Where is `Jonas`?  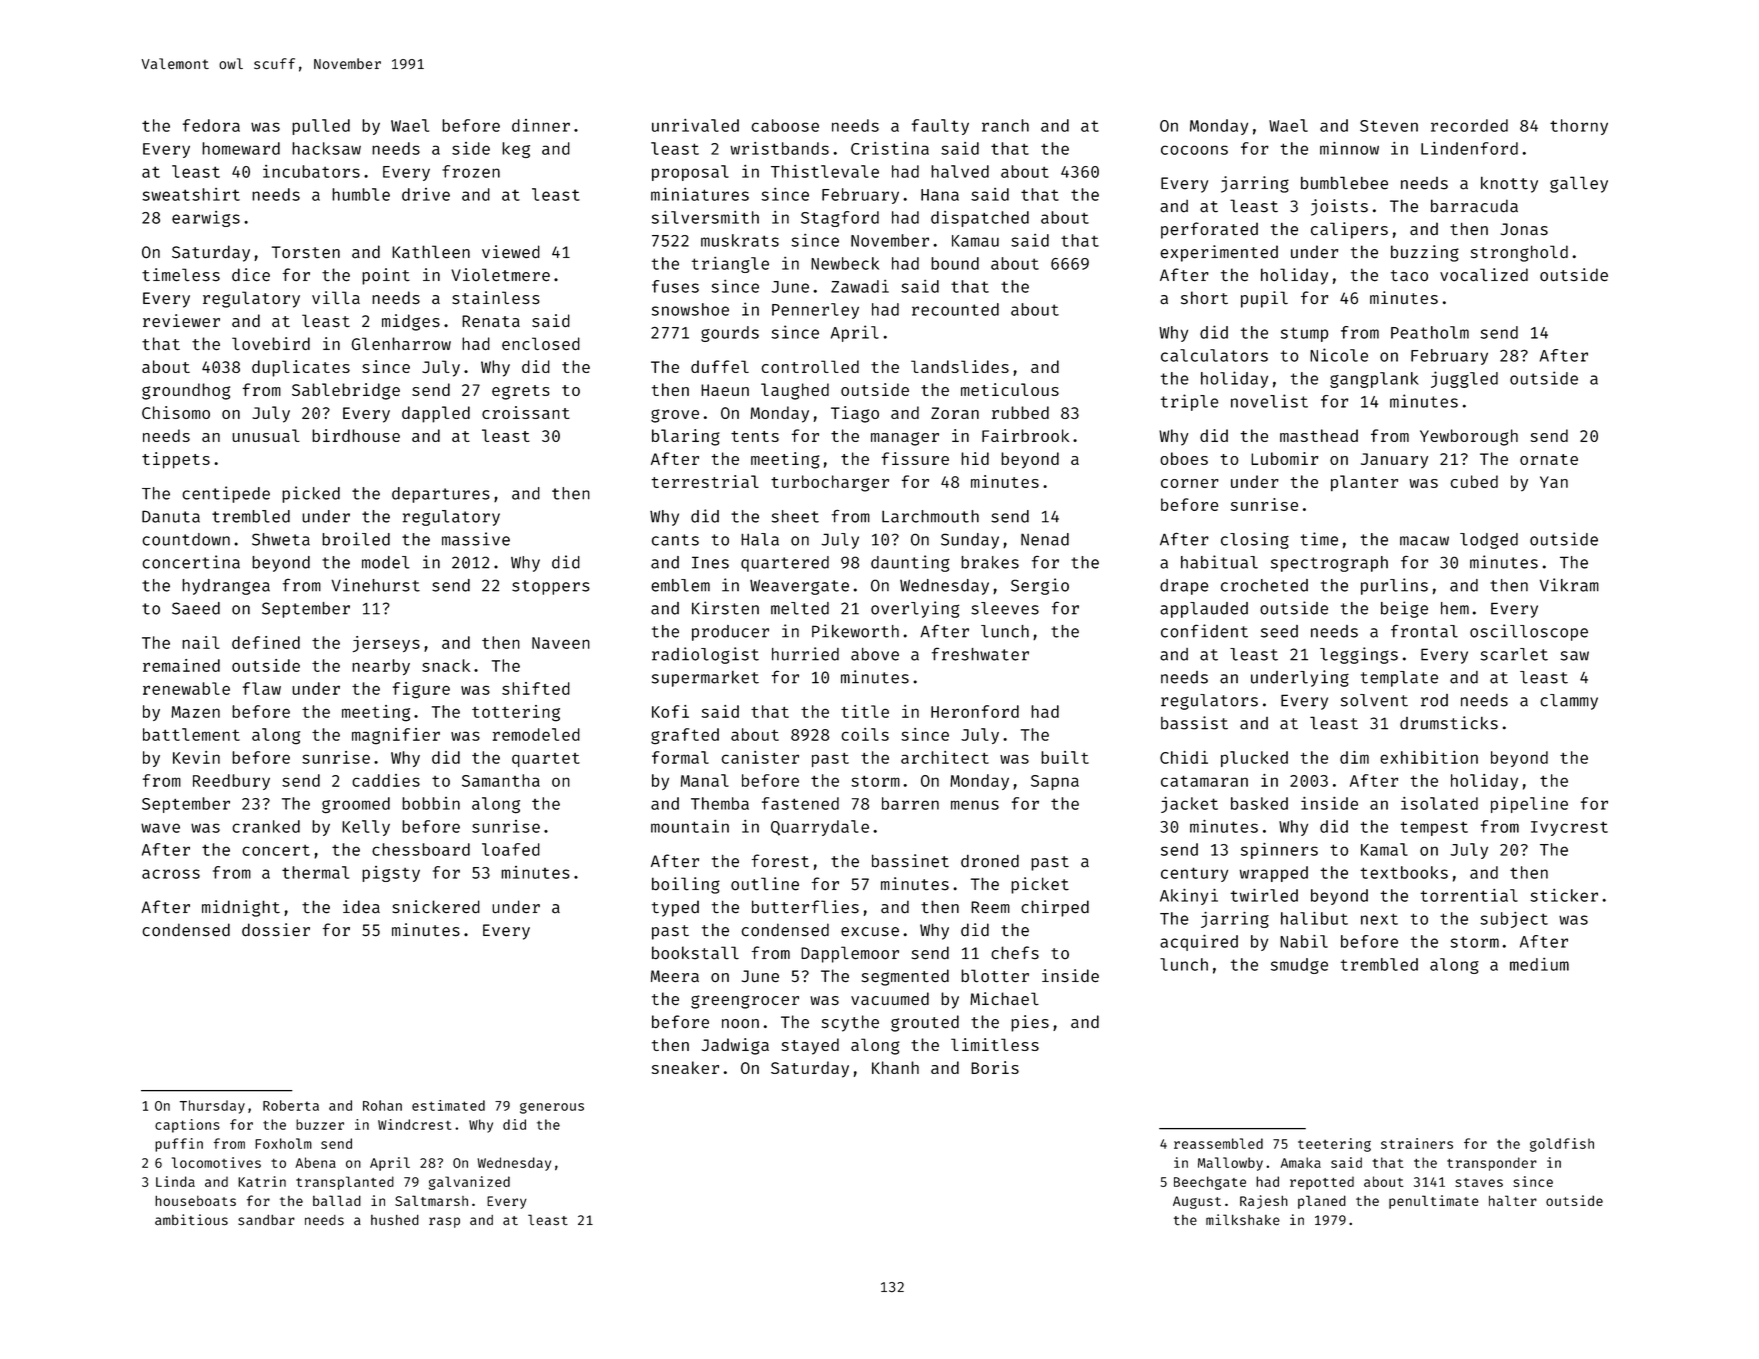
Jonas is located at coordinates (1524, 229).
